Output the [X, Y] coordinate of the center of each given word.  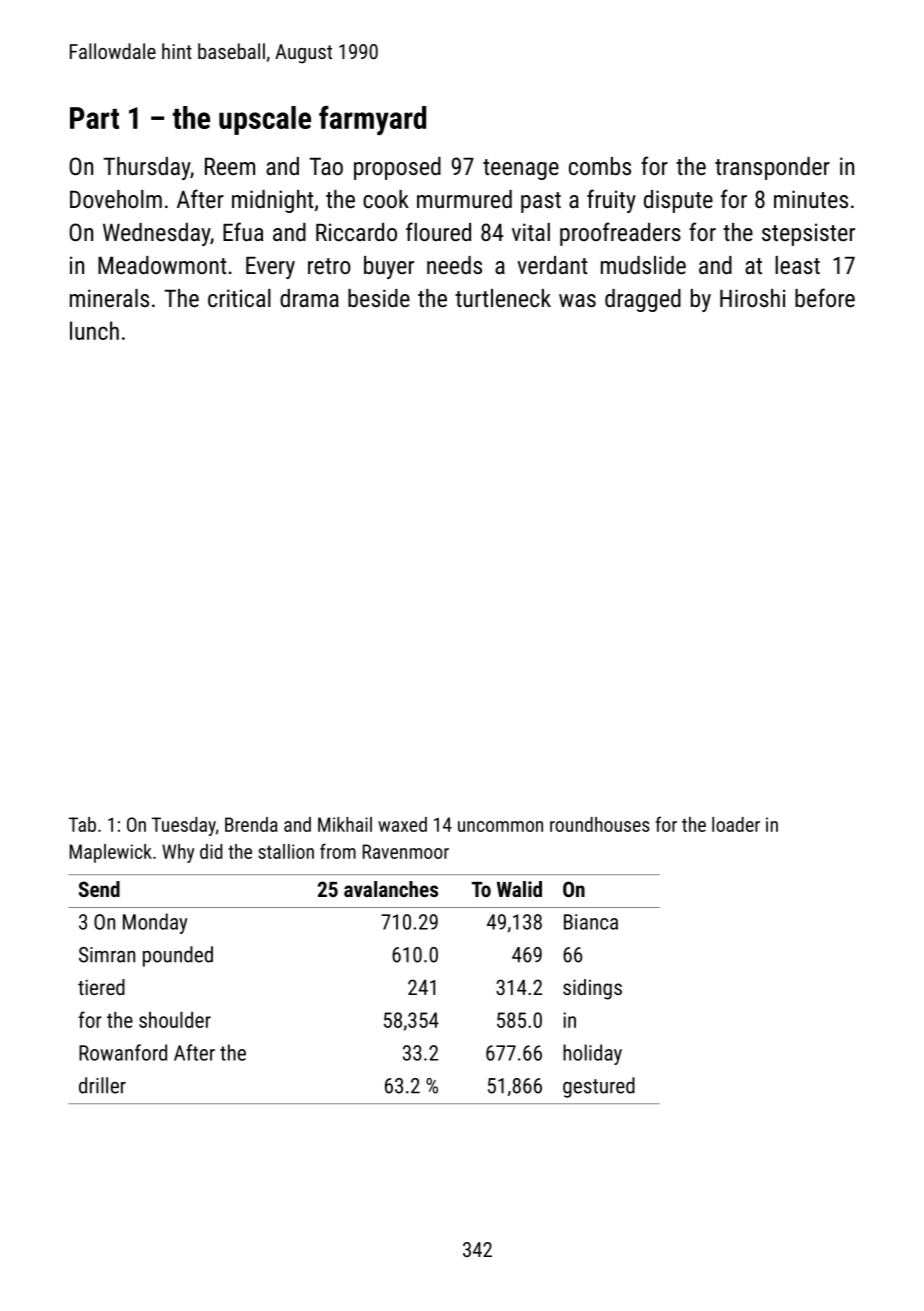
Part [94, 118]
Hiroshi [752, 298]
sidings [592, 989]
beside [379, 298]
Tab [82, 824]
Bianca [591, 922]
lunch [94, 330]
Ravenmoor [406, 851]
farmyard [372, 120]
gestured [599, 1087]
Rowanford [123, 1052]
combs [600, 166]
